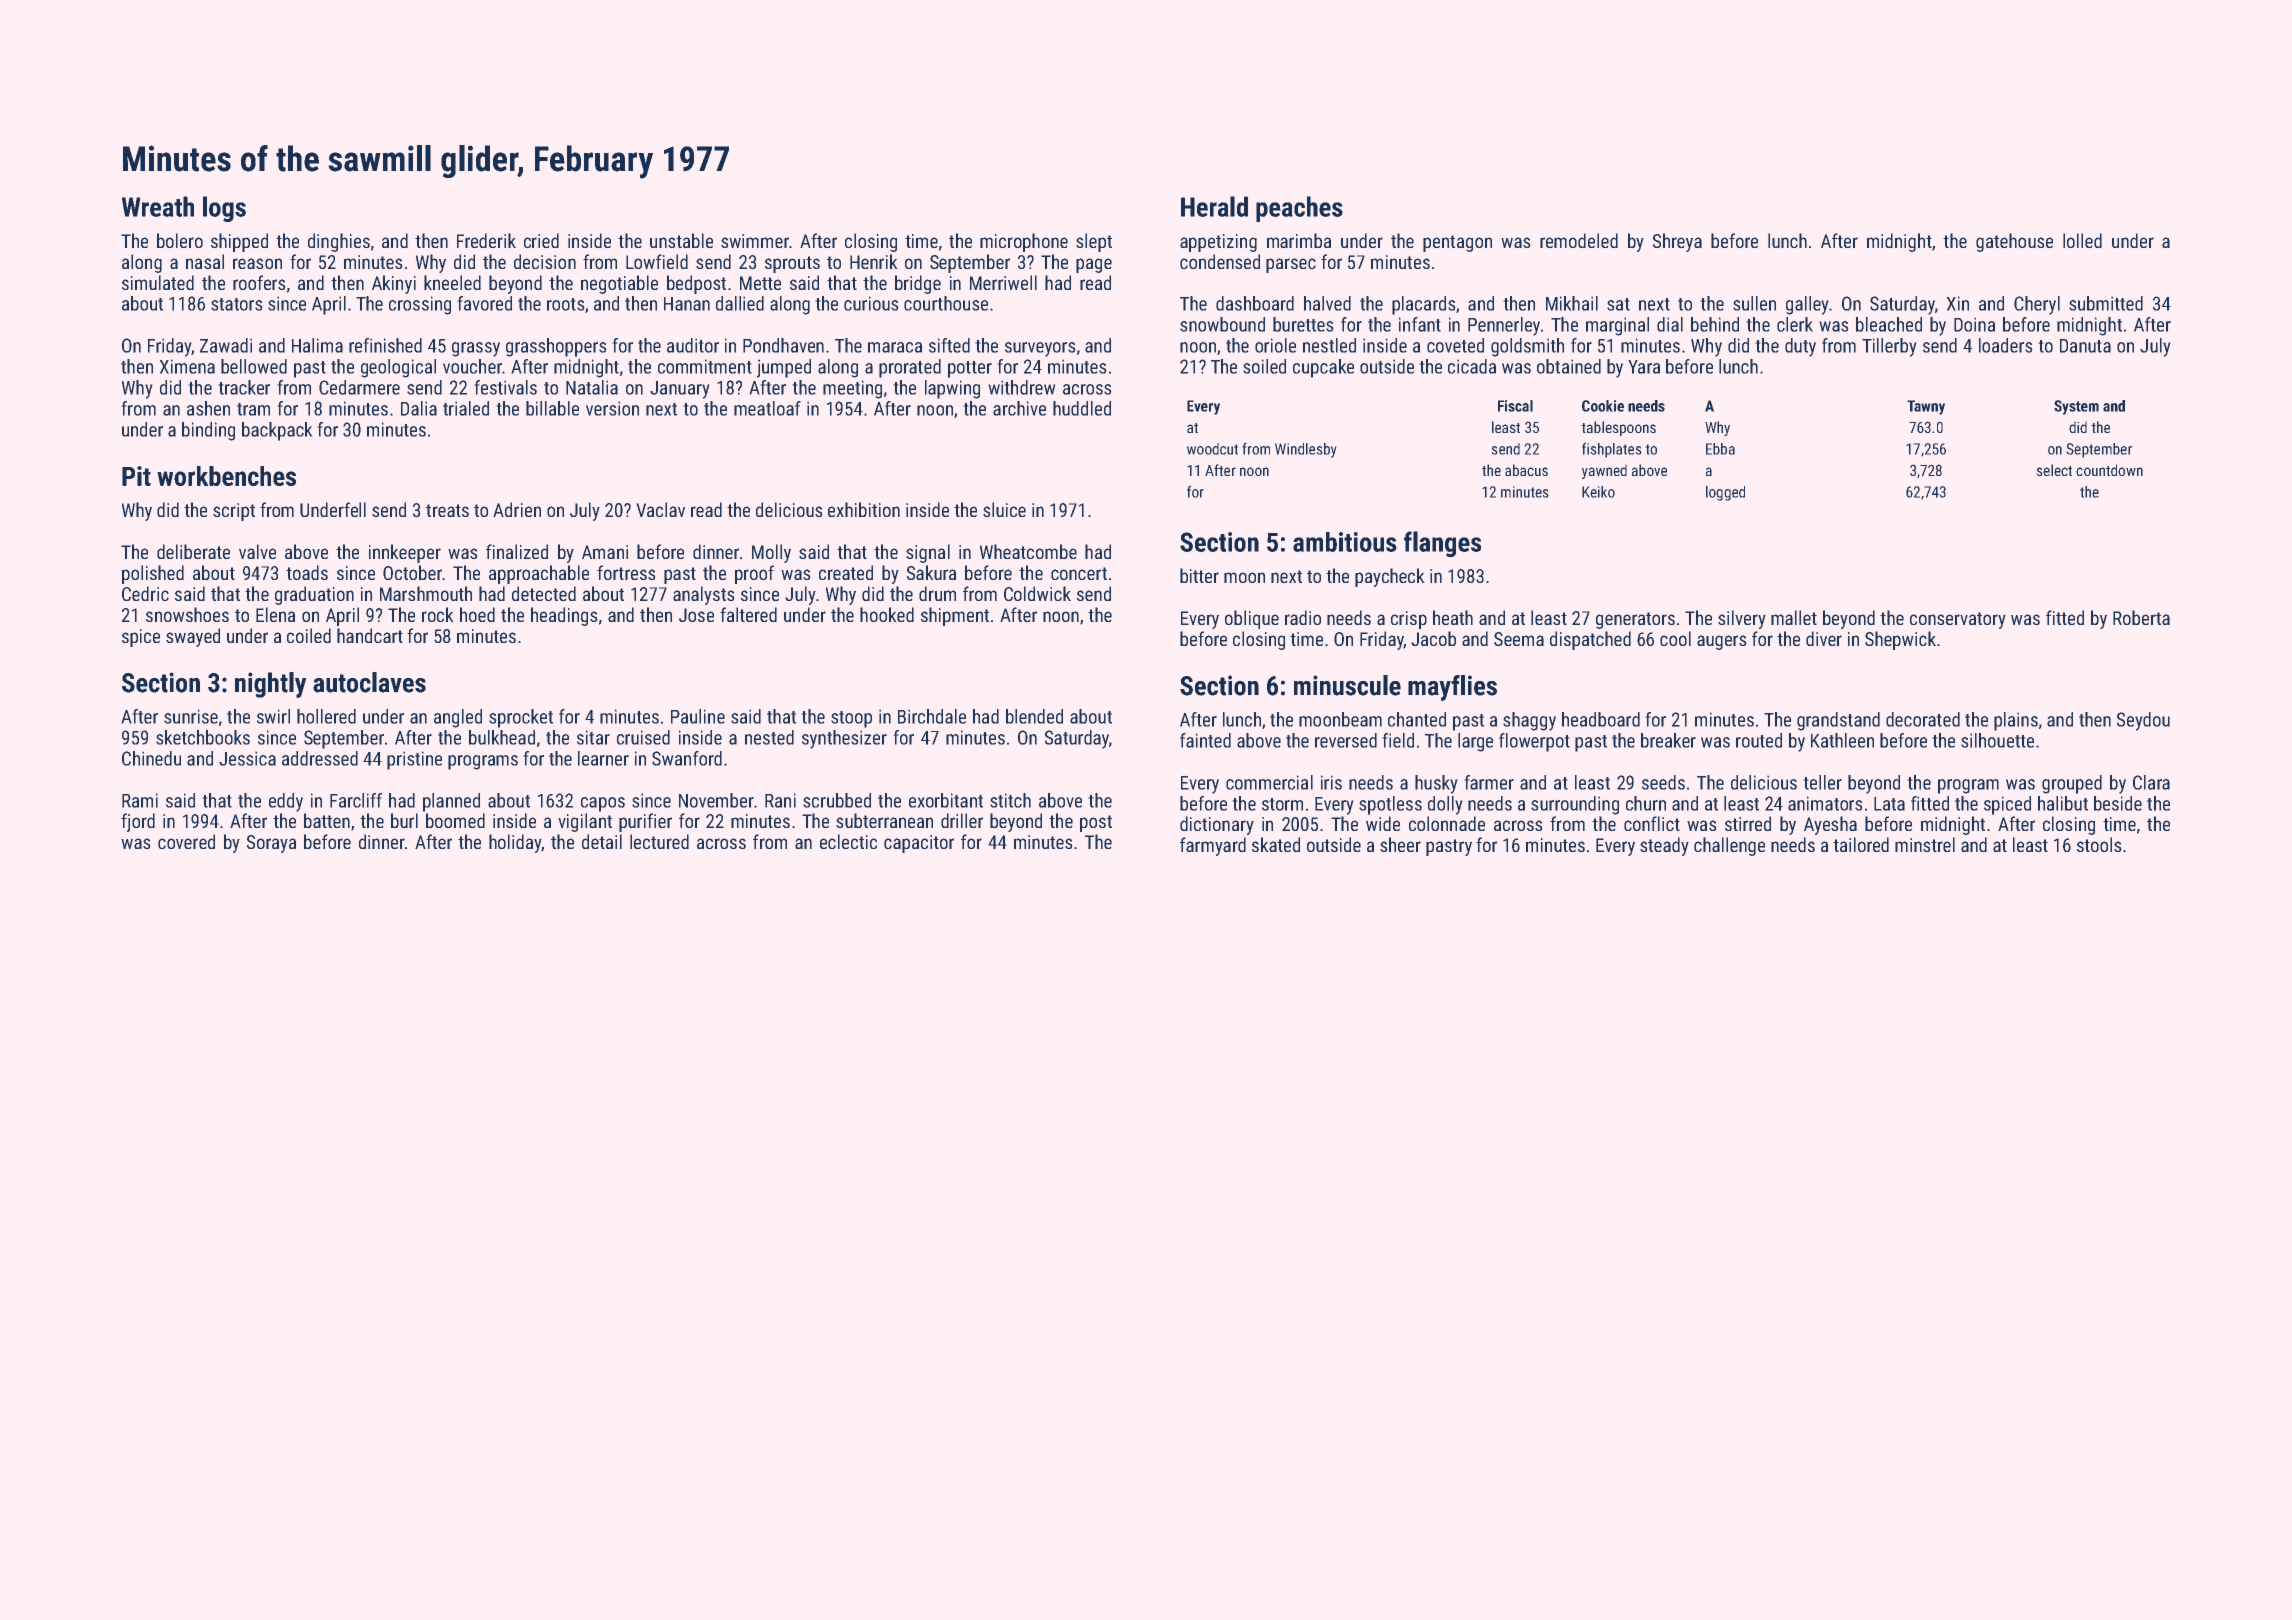  Describe the element at coordinates (1347, 685) in the screenshot. I see `minuscule` at that location.
